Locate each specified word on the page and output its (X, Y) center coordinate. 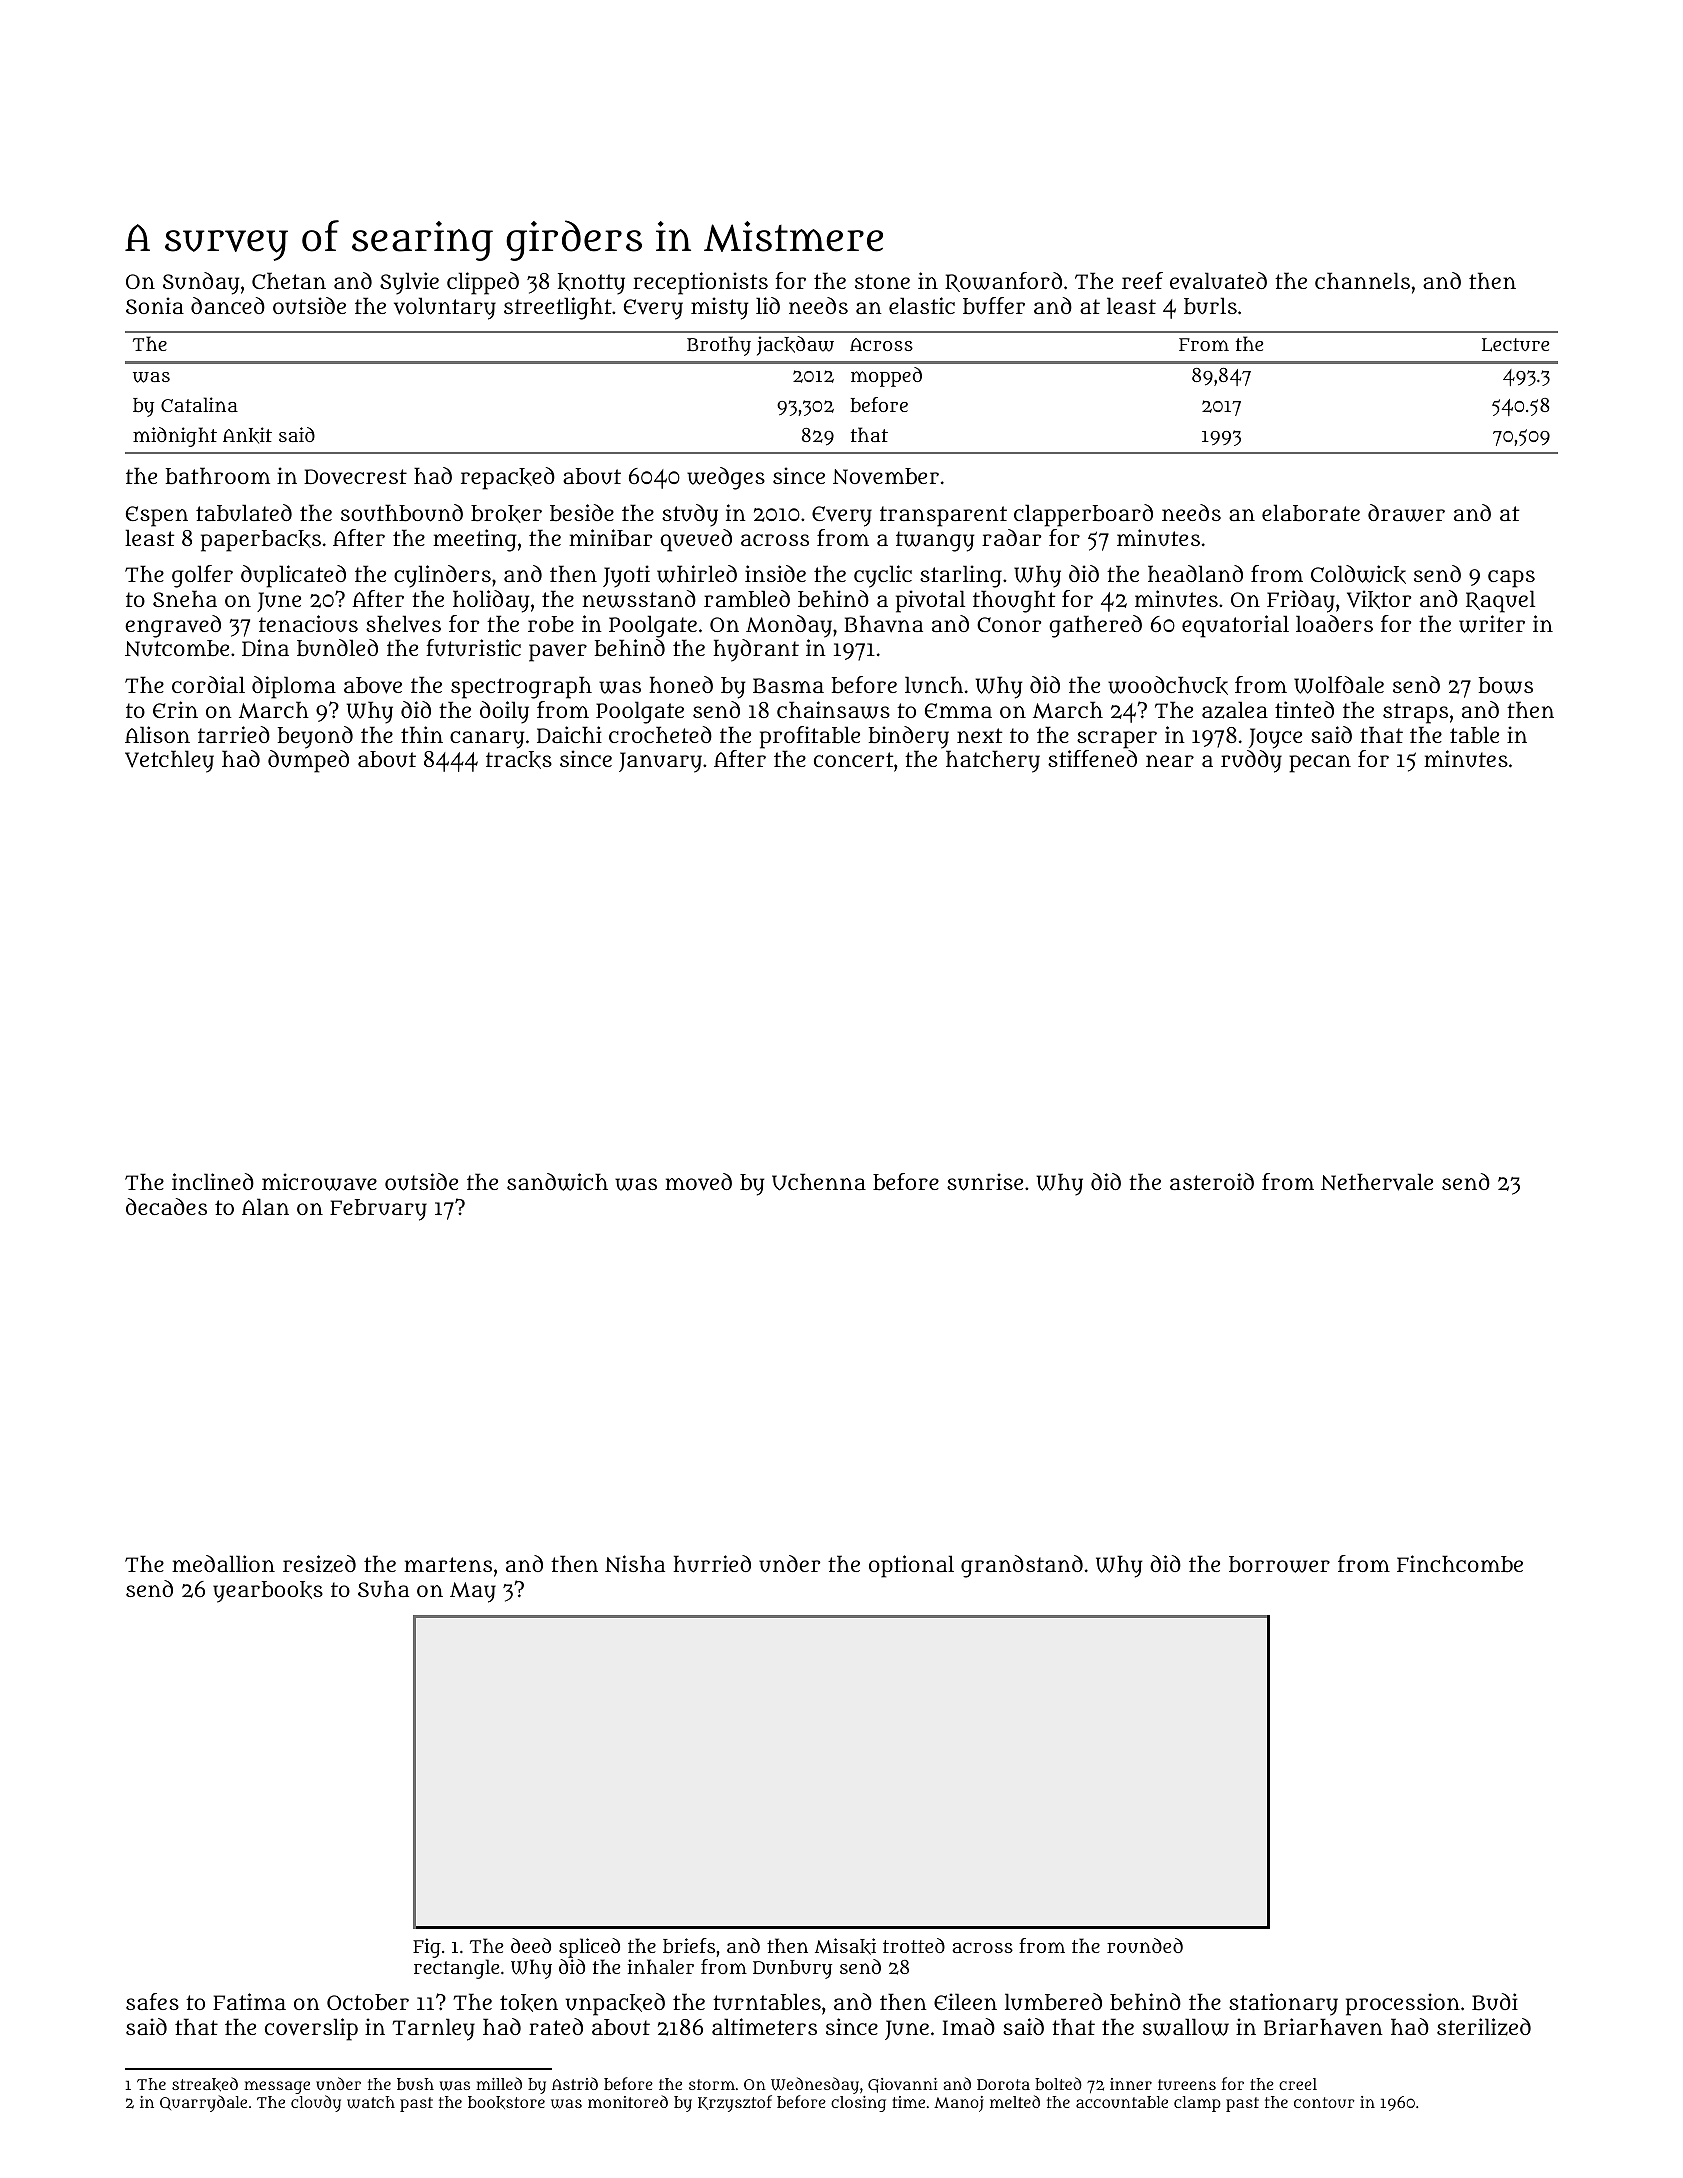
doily (504, 712)
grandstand (1022, 1566)
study (690, 515)
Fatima (249, 2001)
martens (448, 1564)
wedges (726, 478)
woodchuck (1168, 685)
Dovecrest (355, 476)
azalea (1235, 710)
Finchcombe (1460, 1564)
